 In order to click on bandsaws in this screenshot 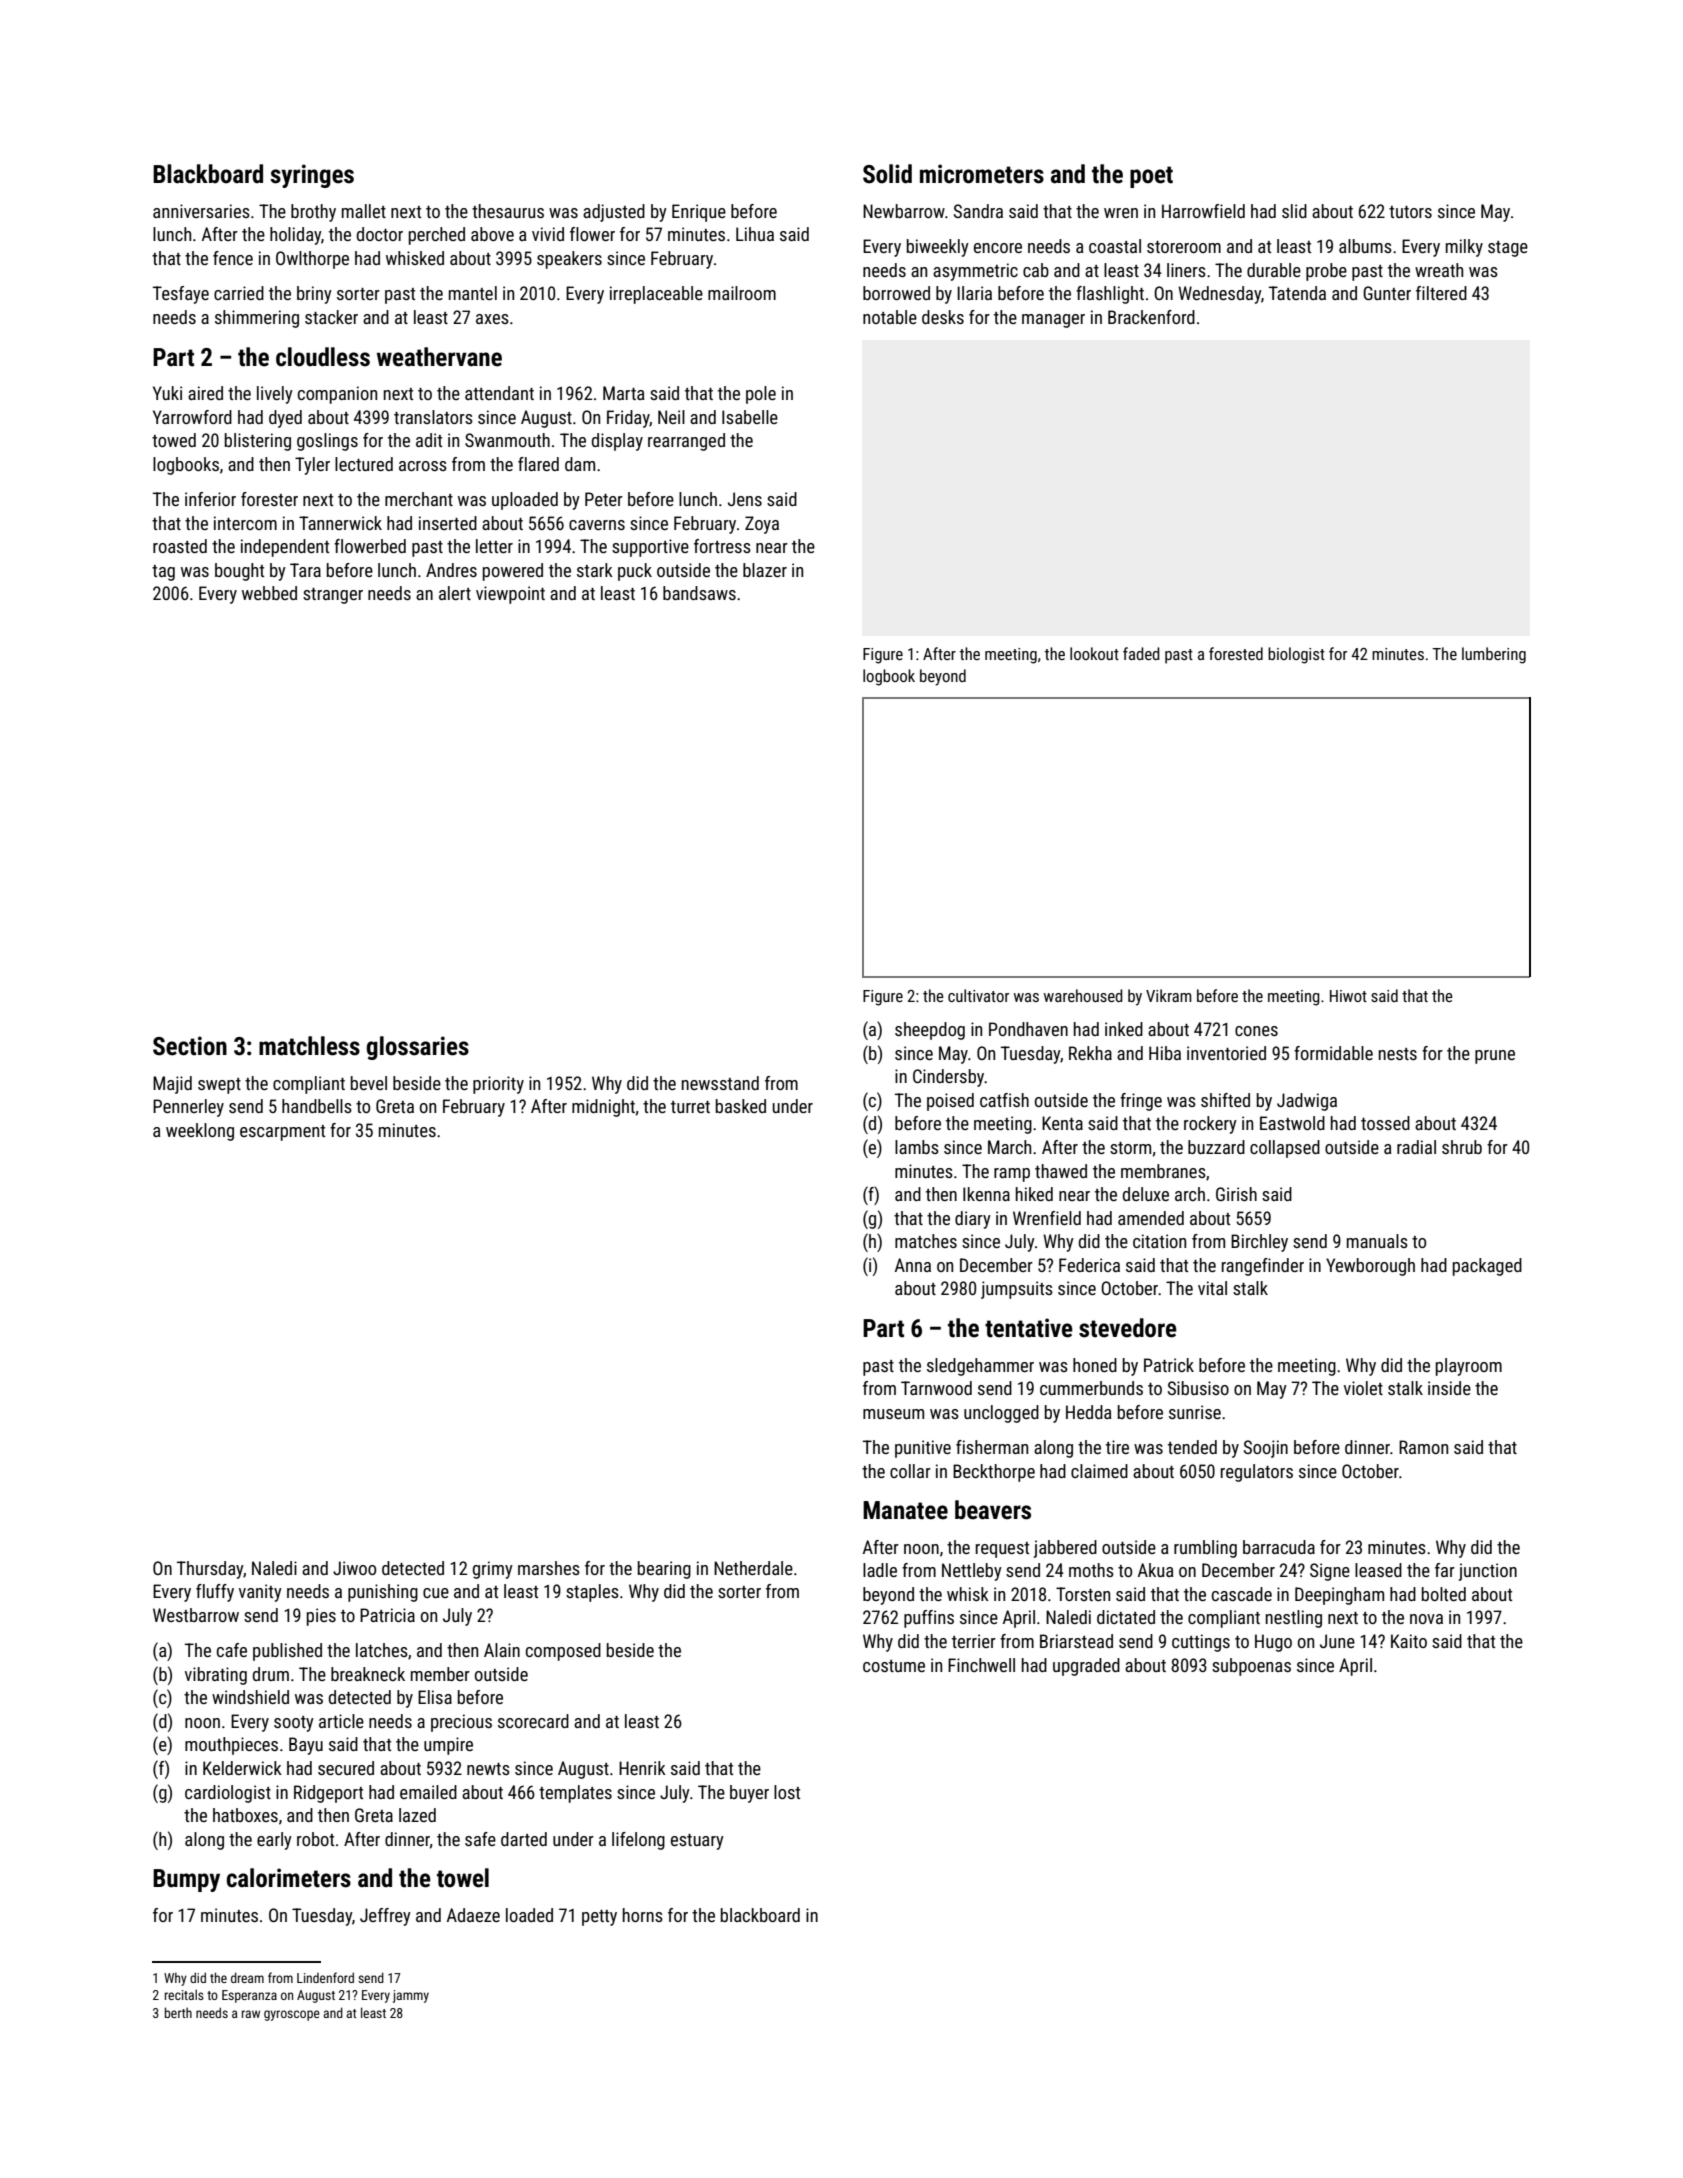, I will do `click(699, 593)`.
